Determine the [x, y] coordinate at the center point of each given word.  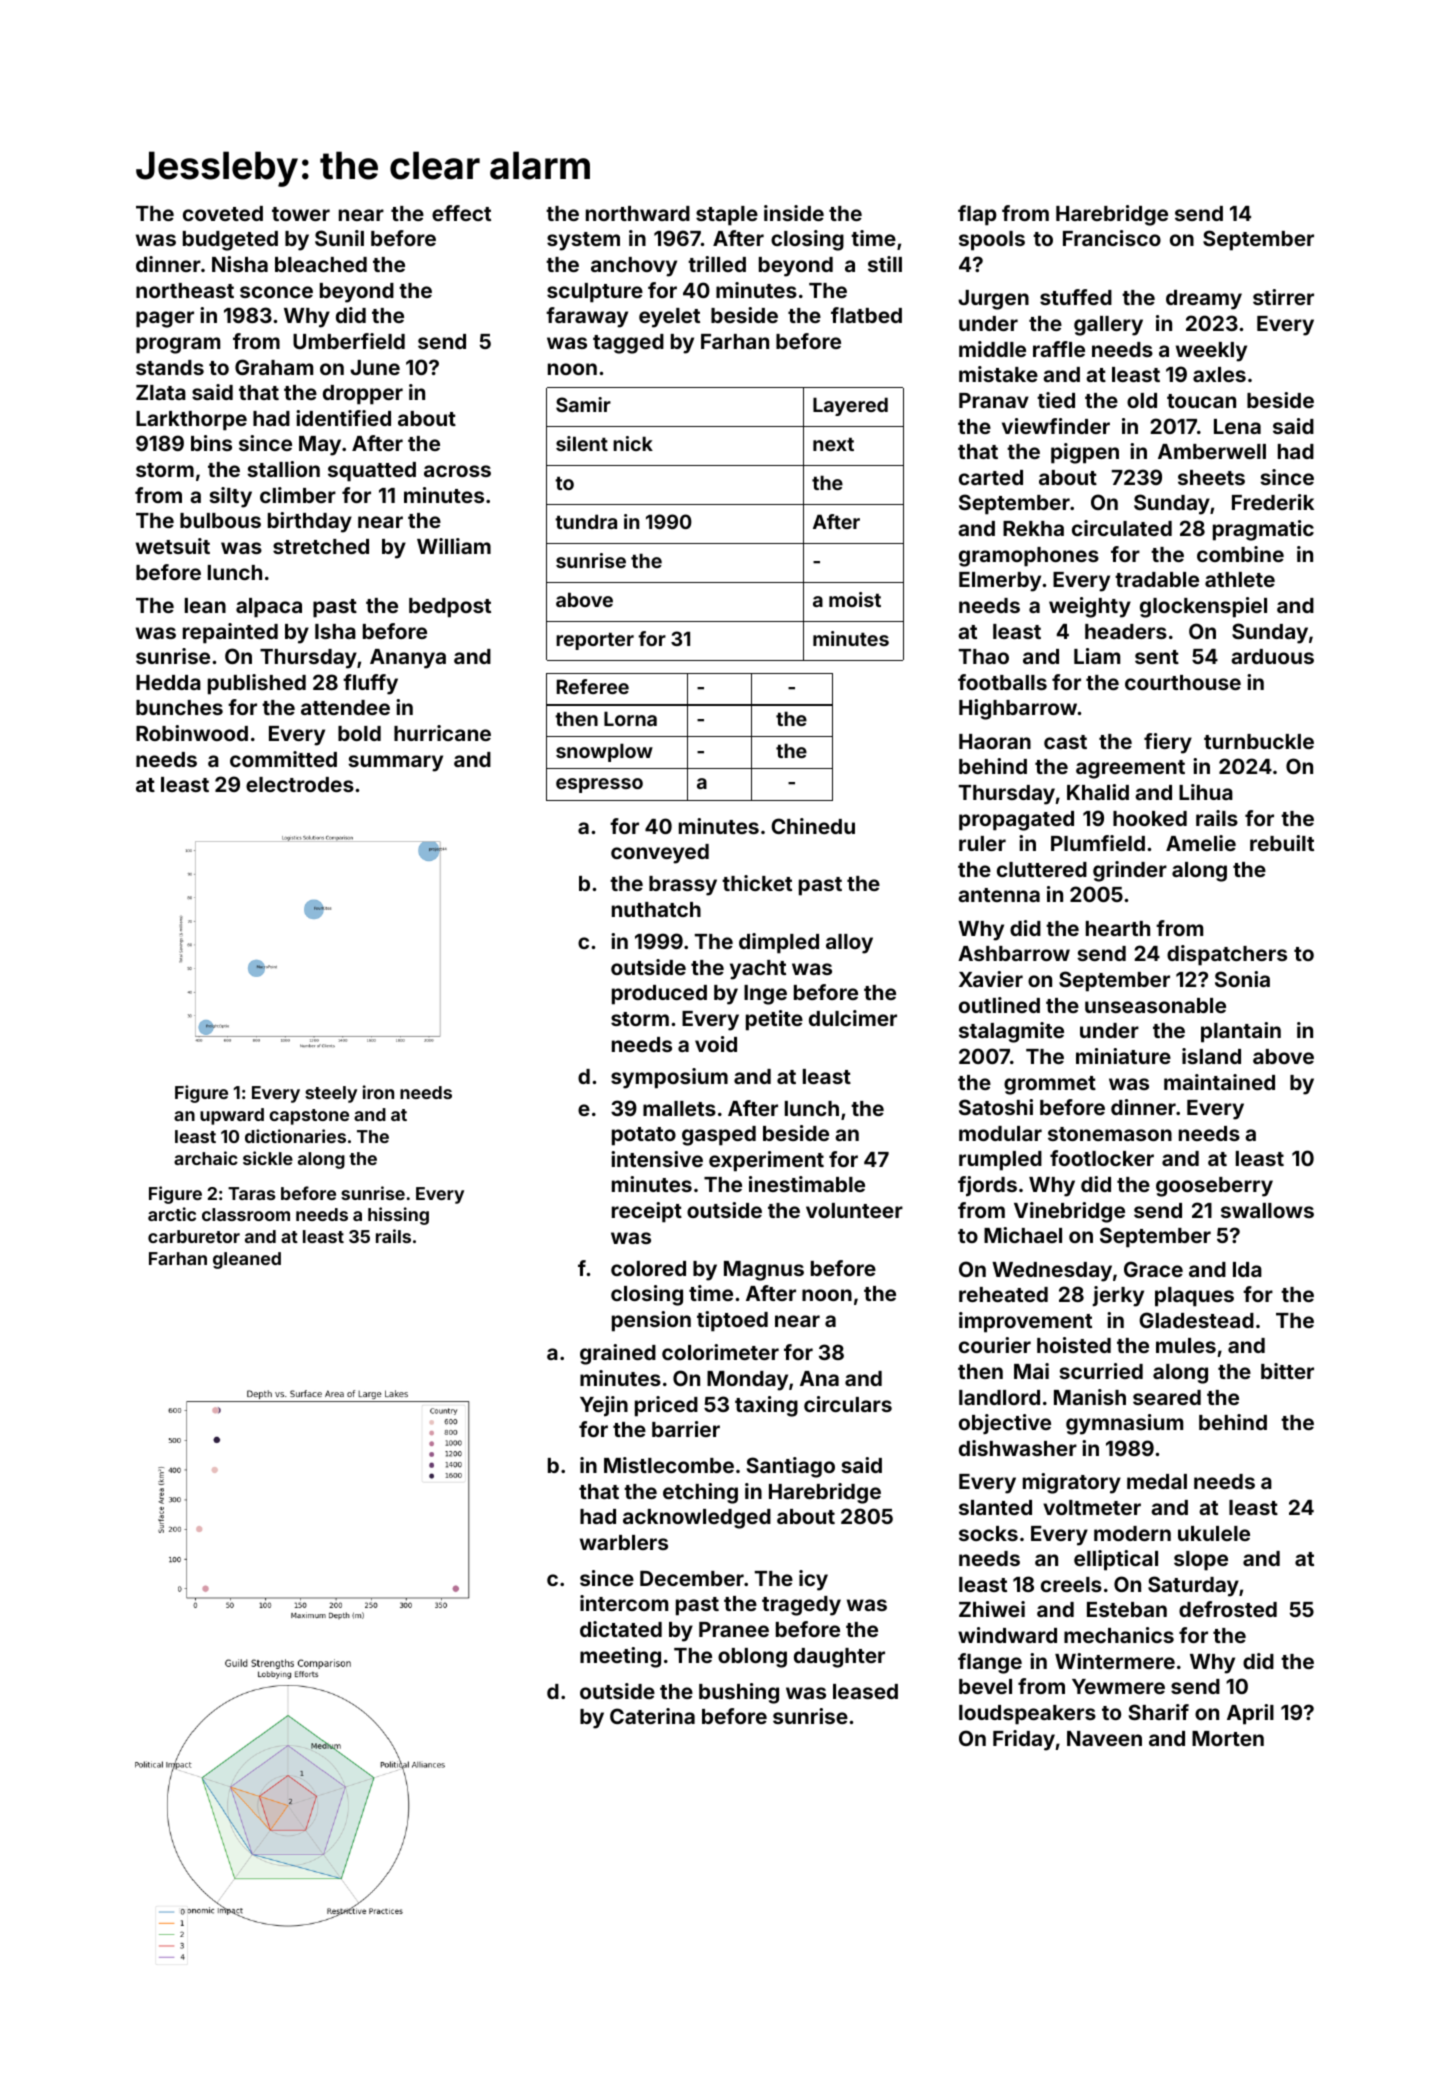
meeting [620, 1657]
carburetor [194, 1236]
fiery [1168, 743]
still [885, 264]
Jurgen [993, 300]
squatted [372, 472]
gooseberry [1214, 1187]
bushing [739, 1693]
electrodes [300, 784]
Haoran [995, 741]
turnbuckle [1259, 741]
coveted [223, 213]
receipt [647, 1212]
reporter [595, 641]
